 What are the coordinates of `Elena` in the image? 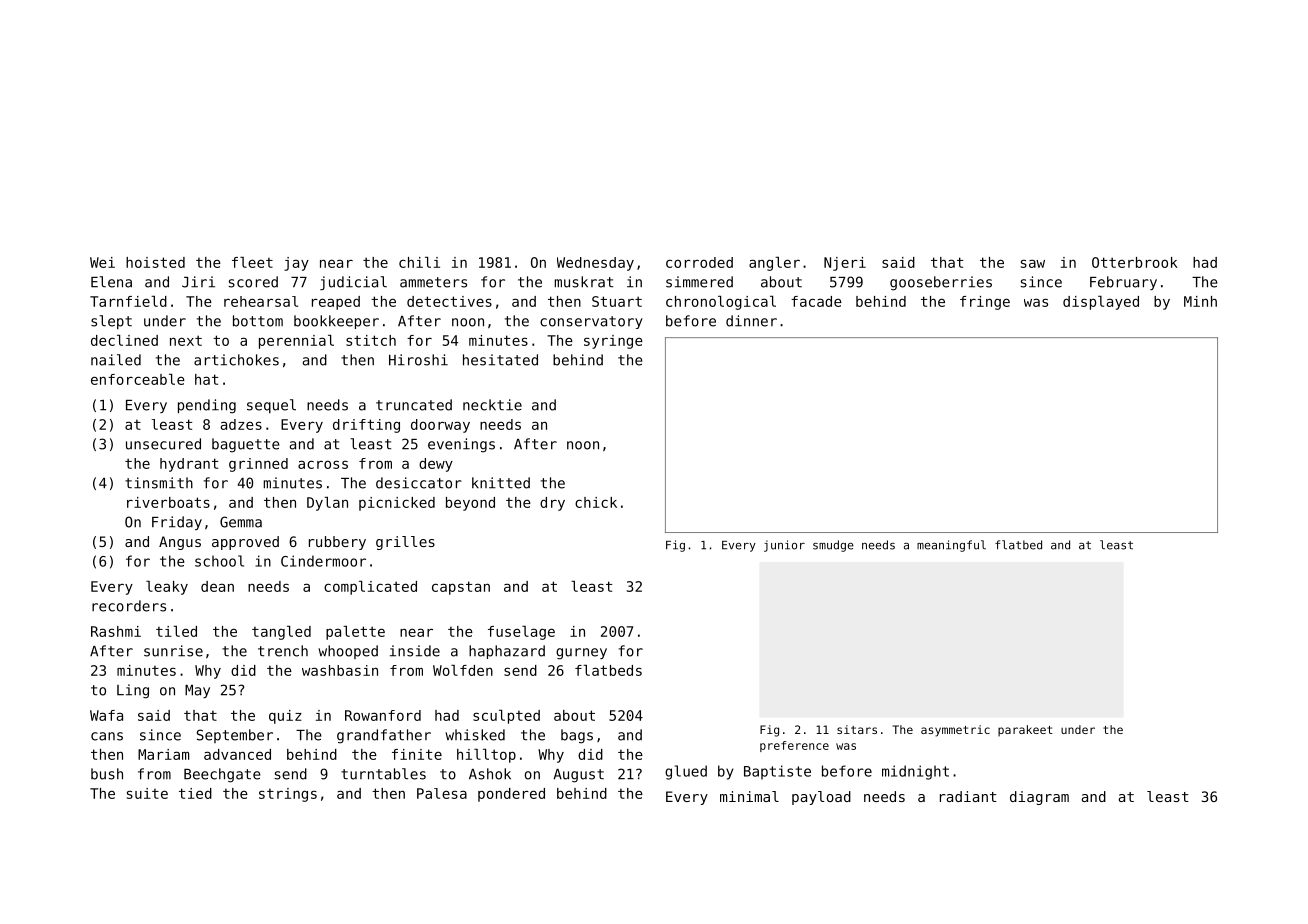 It's located at (111, 282).
